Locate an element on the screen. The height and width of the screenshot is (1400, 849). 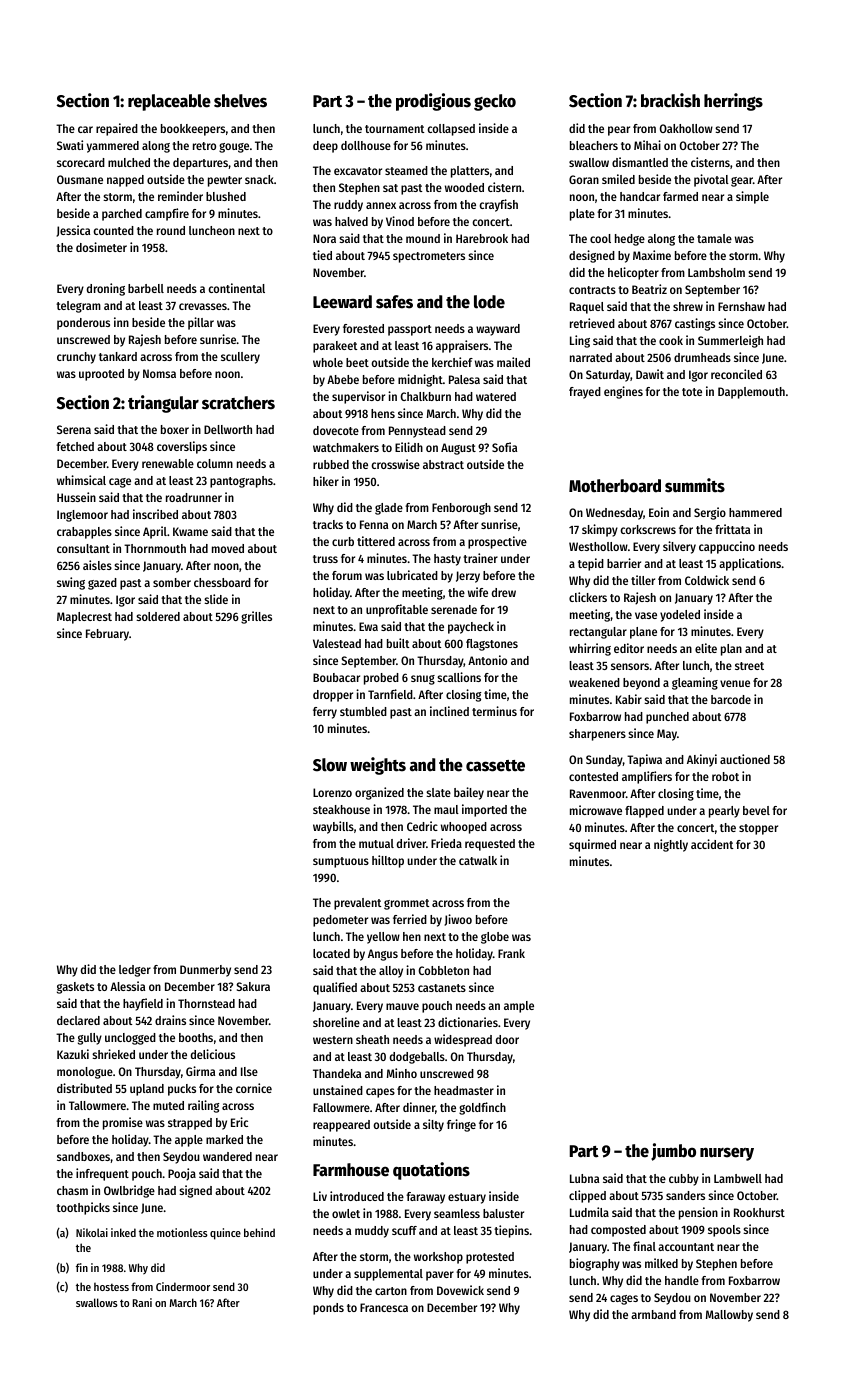
prodigious is located at coordinates (433, 102).
